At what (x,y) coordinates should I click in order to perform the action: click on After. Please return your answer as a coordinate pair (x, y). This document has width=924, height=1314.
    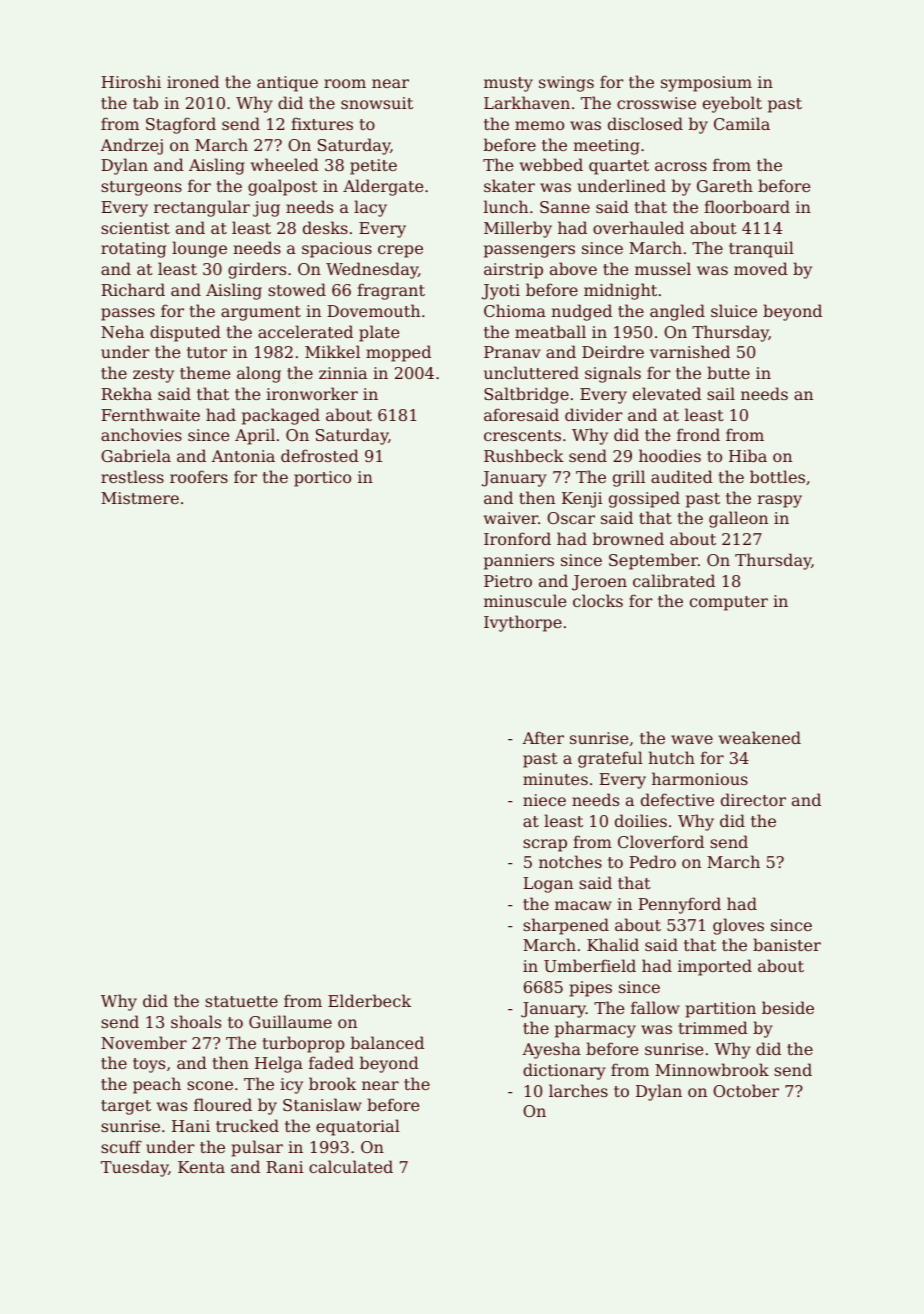
    Looking at the image, I should click on (543, 737).
